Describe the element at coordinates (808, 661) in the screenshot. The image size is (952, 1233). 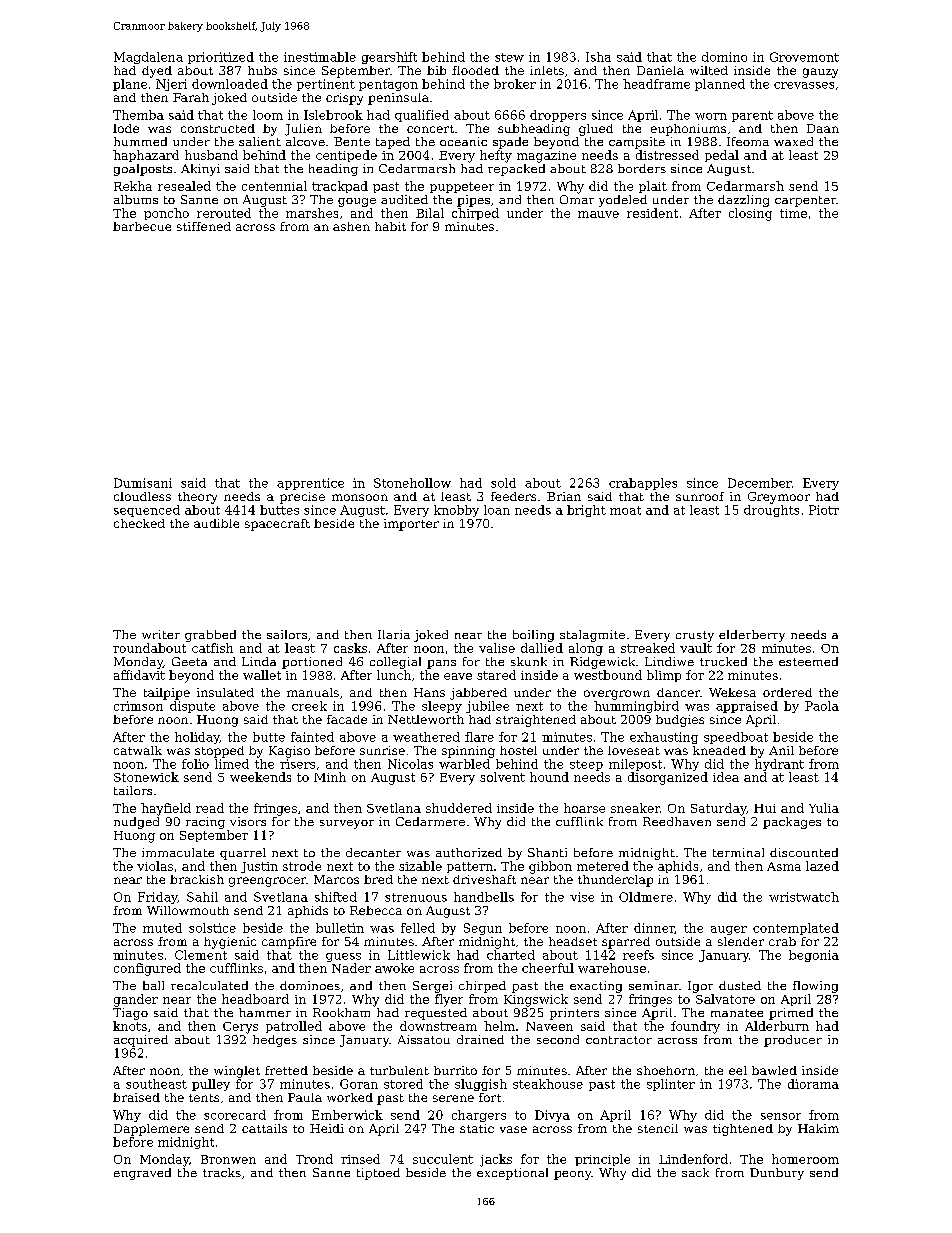
I see `esteemed` at that location.
